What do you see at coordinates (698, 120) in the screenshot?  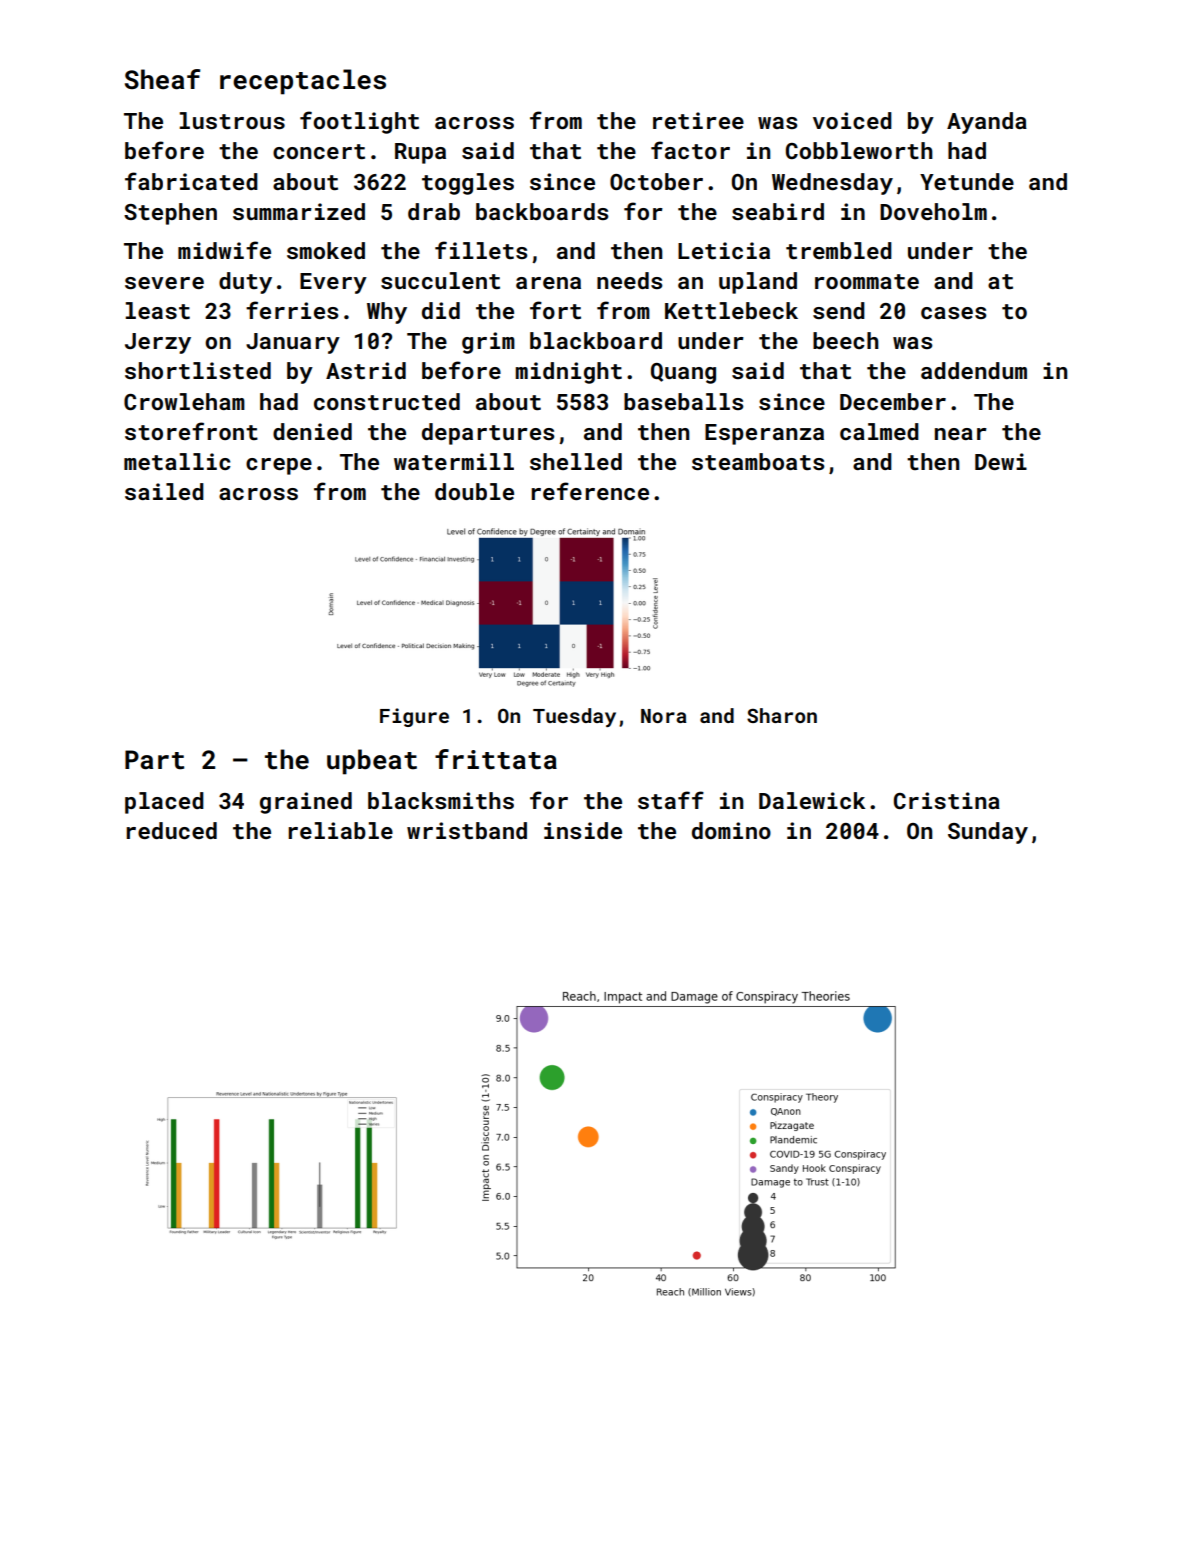 I see `retiree` at bounding box center [698, 120].
